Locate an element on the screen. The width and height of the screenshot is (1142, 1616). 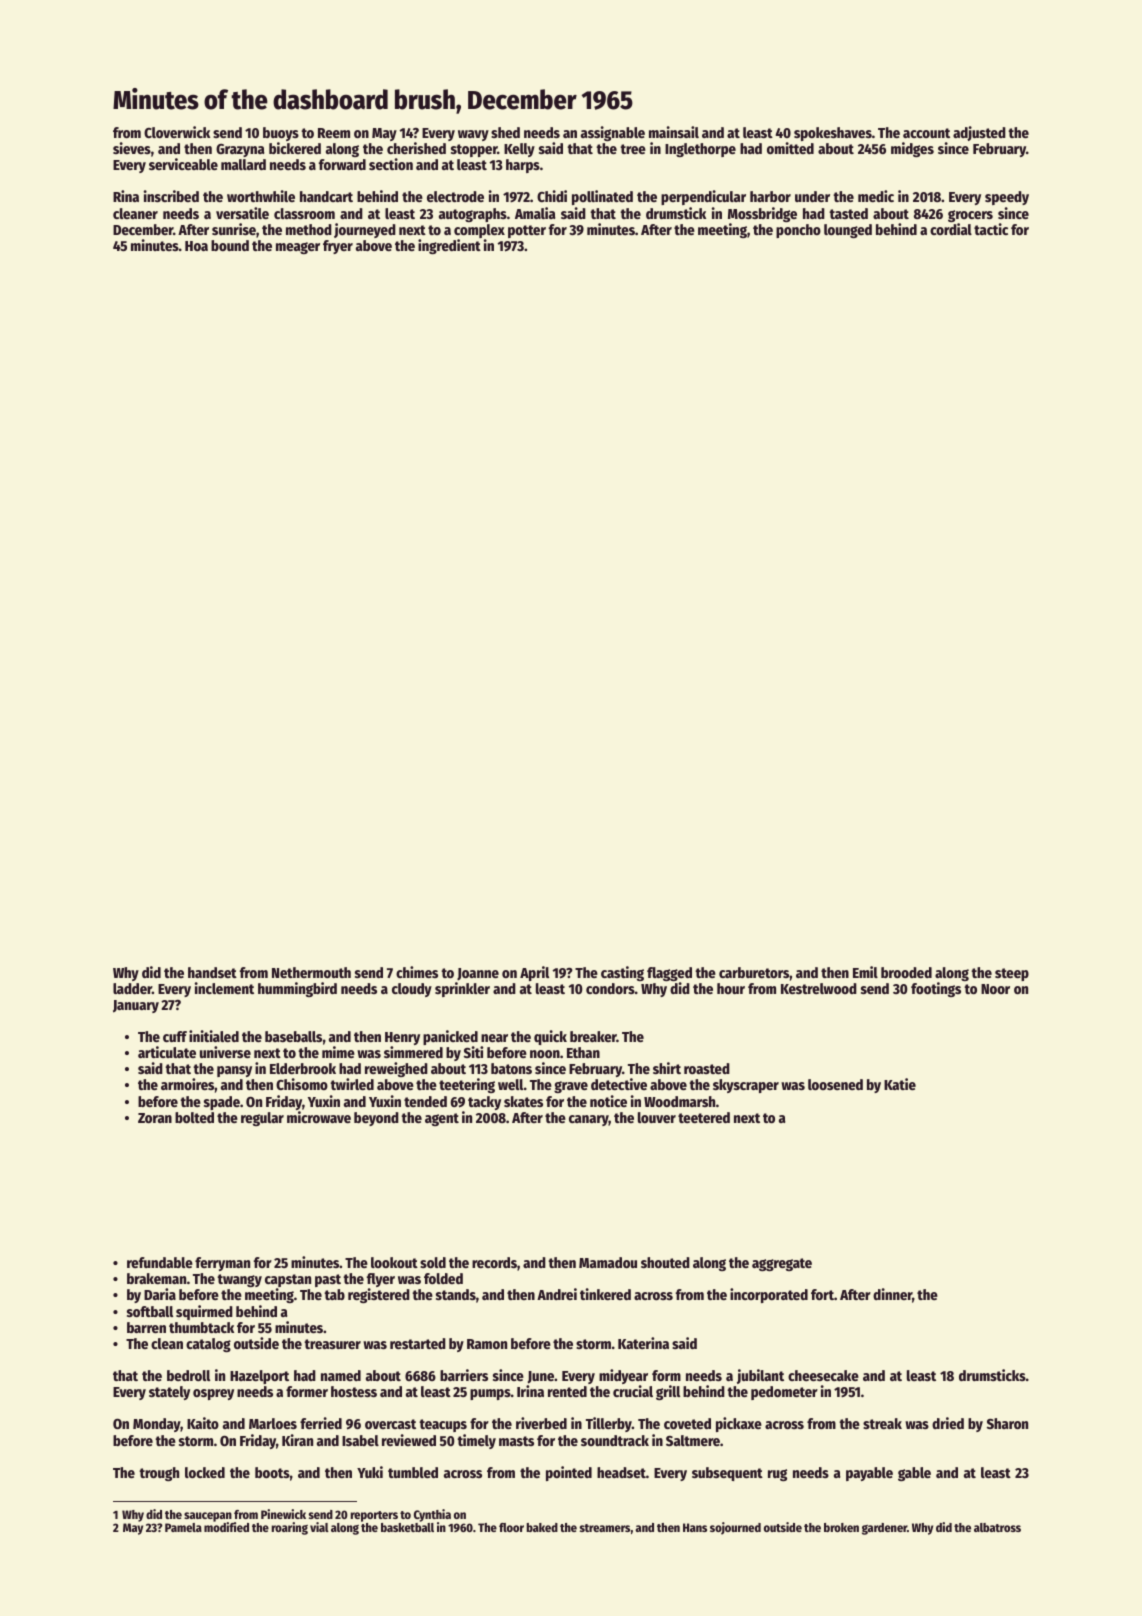
carburetors is located at coordinates (754, 972).
